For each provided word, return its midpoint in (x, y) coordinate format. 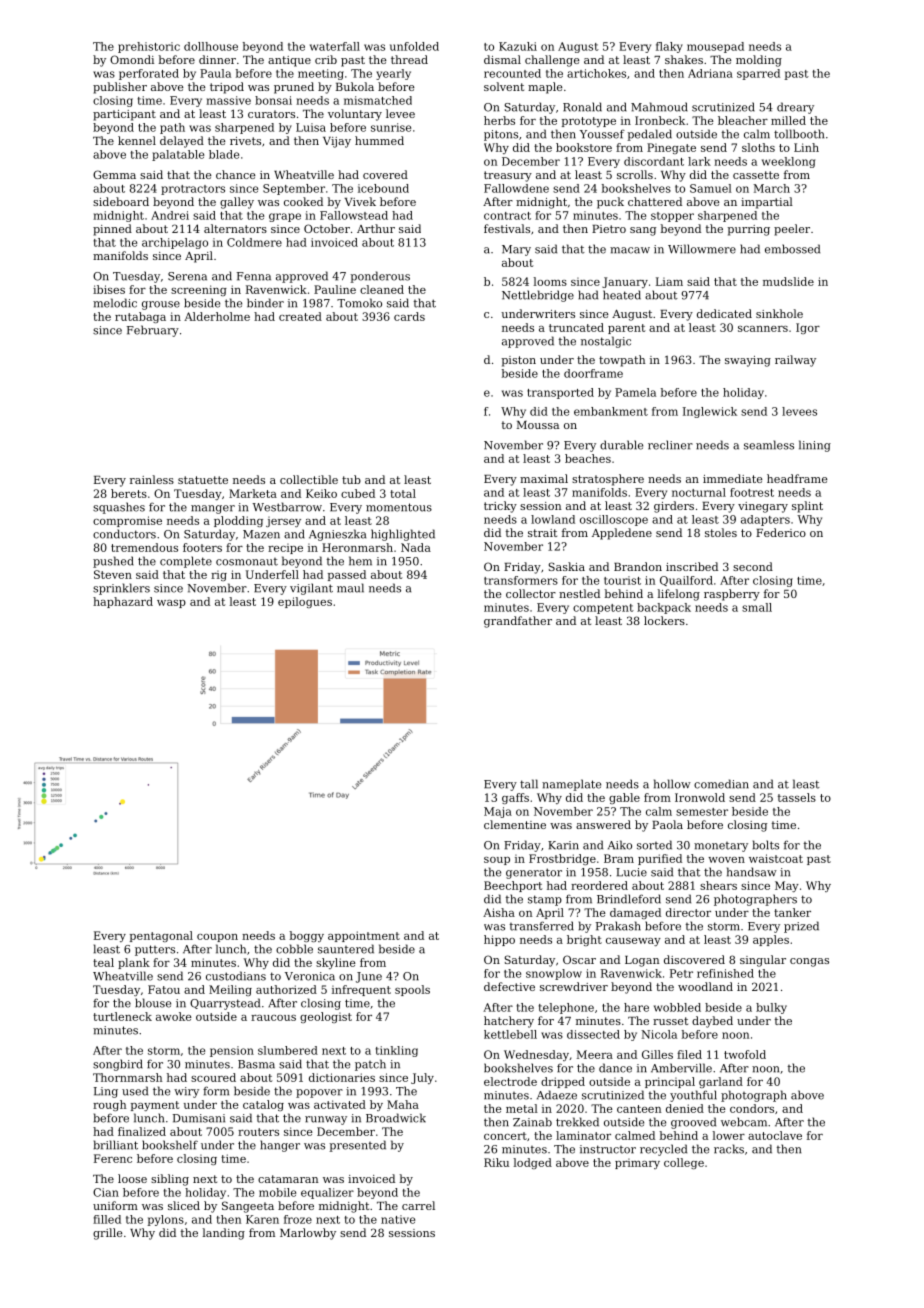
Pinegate (671, 148)
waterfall (335, 46)
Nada (416, 547)
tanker (792, 912)
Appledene (622, 534)
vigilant (311, 589)
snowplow (554, 974)
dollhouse (211, 46)
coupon (217, 938)
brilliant (116, 1145)
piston (519, 361)
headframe (797, 478)
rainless (152, 479)
